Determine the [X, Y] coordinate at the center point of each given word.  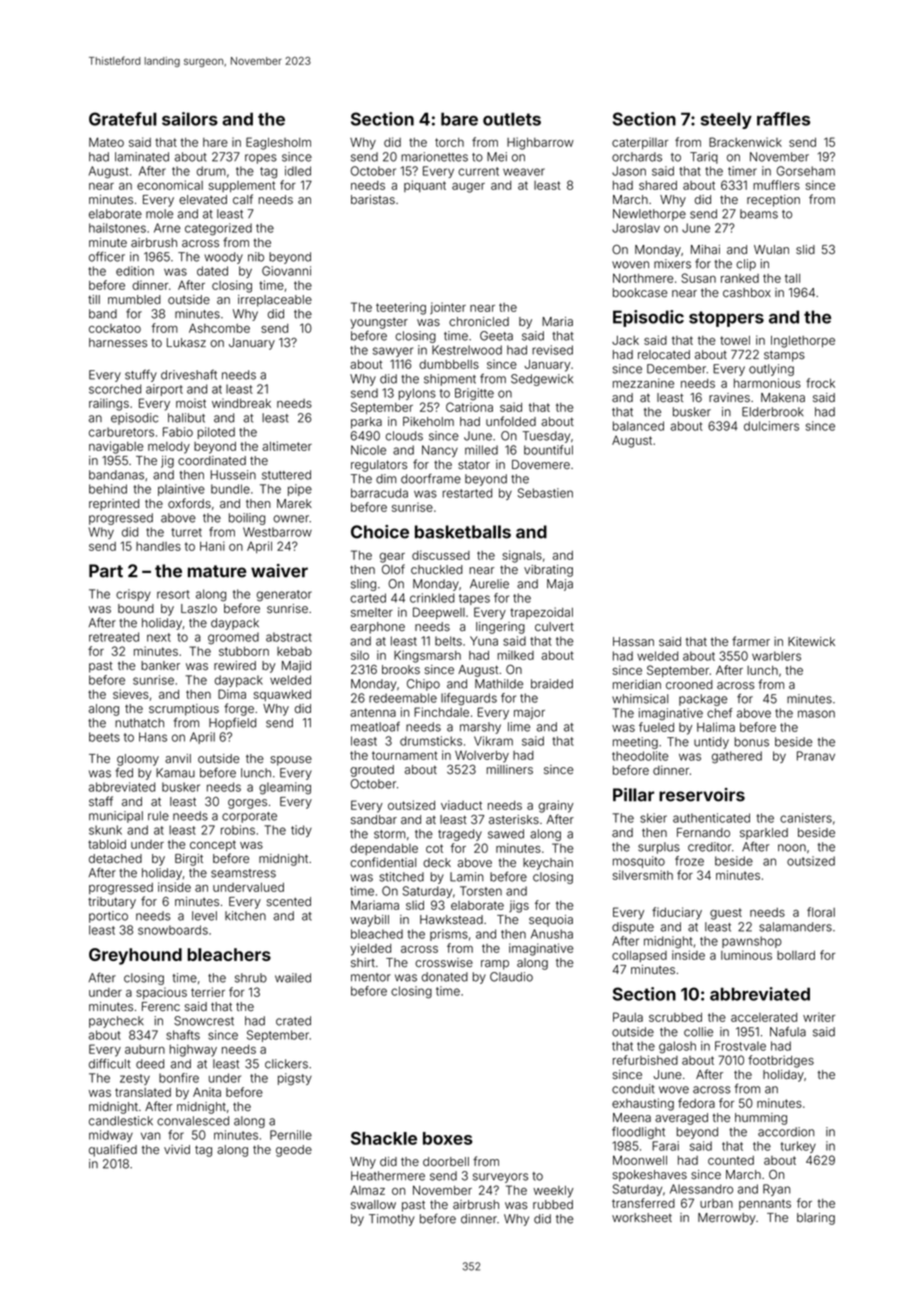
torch [449, 142]
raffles [783, 119]
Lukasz [186, 342]
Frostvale [740, 1046]
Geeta [496, 336]
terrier [208, 992]
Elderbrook [773, 412]
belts [448, 641]
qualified [113, 1150]
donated [445, 977]
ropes [261, 159]
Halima [716, 727]
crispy [133, 595]
